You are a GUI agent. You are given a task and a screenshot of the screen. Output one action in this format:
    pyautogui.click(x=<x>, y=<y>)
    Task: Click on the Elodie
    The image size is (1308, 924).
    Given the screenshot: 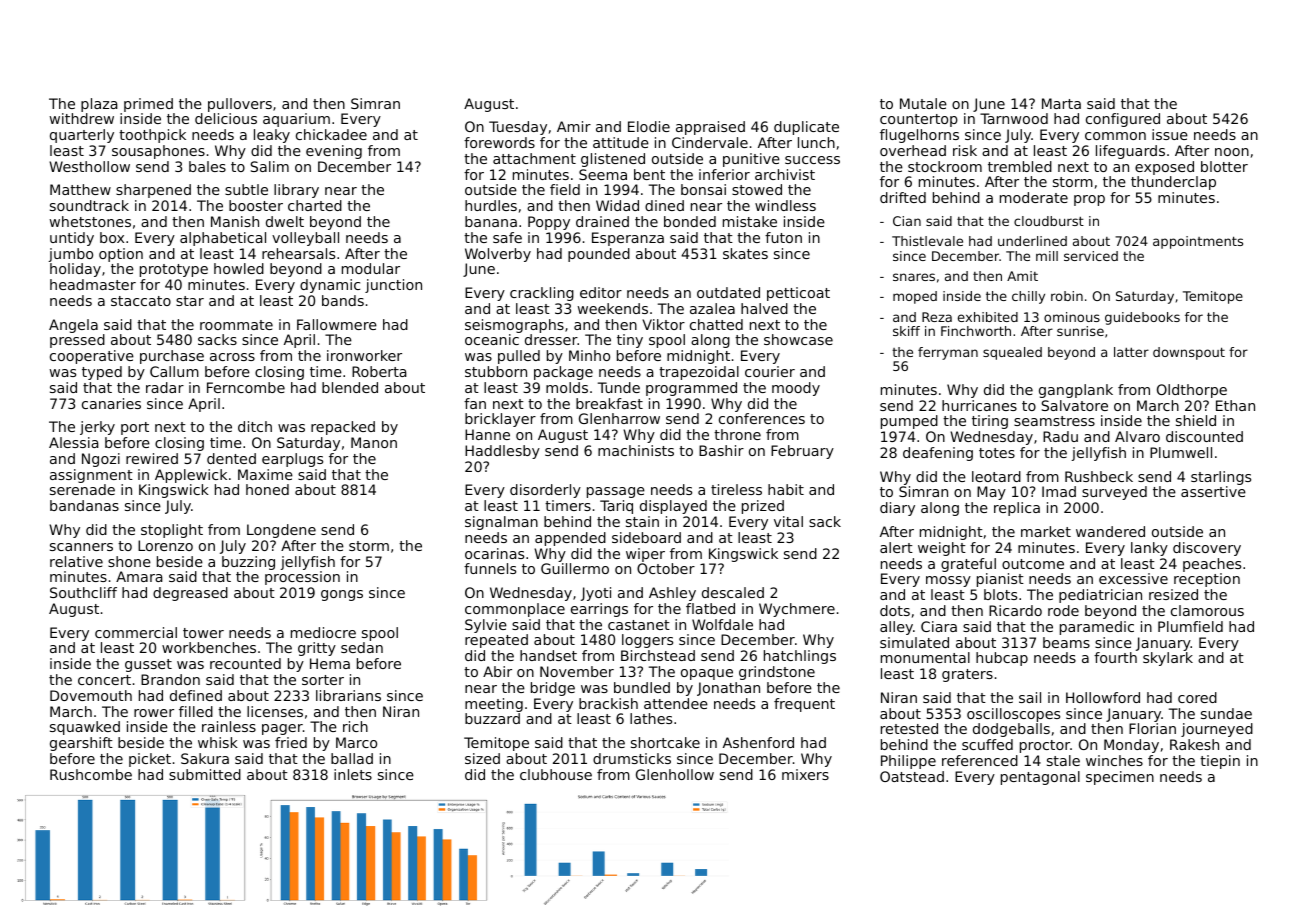 What is the action you would take?
    pyautogui.click(x=649, y=126)
